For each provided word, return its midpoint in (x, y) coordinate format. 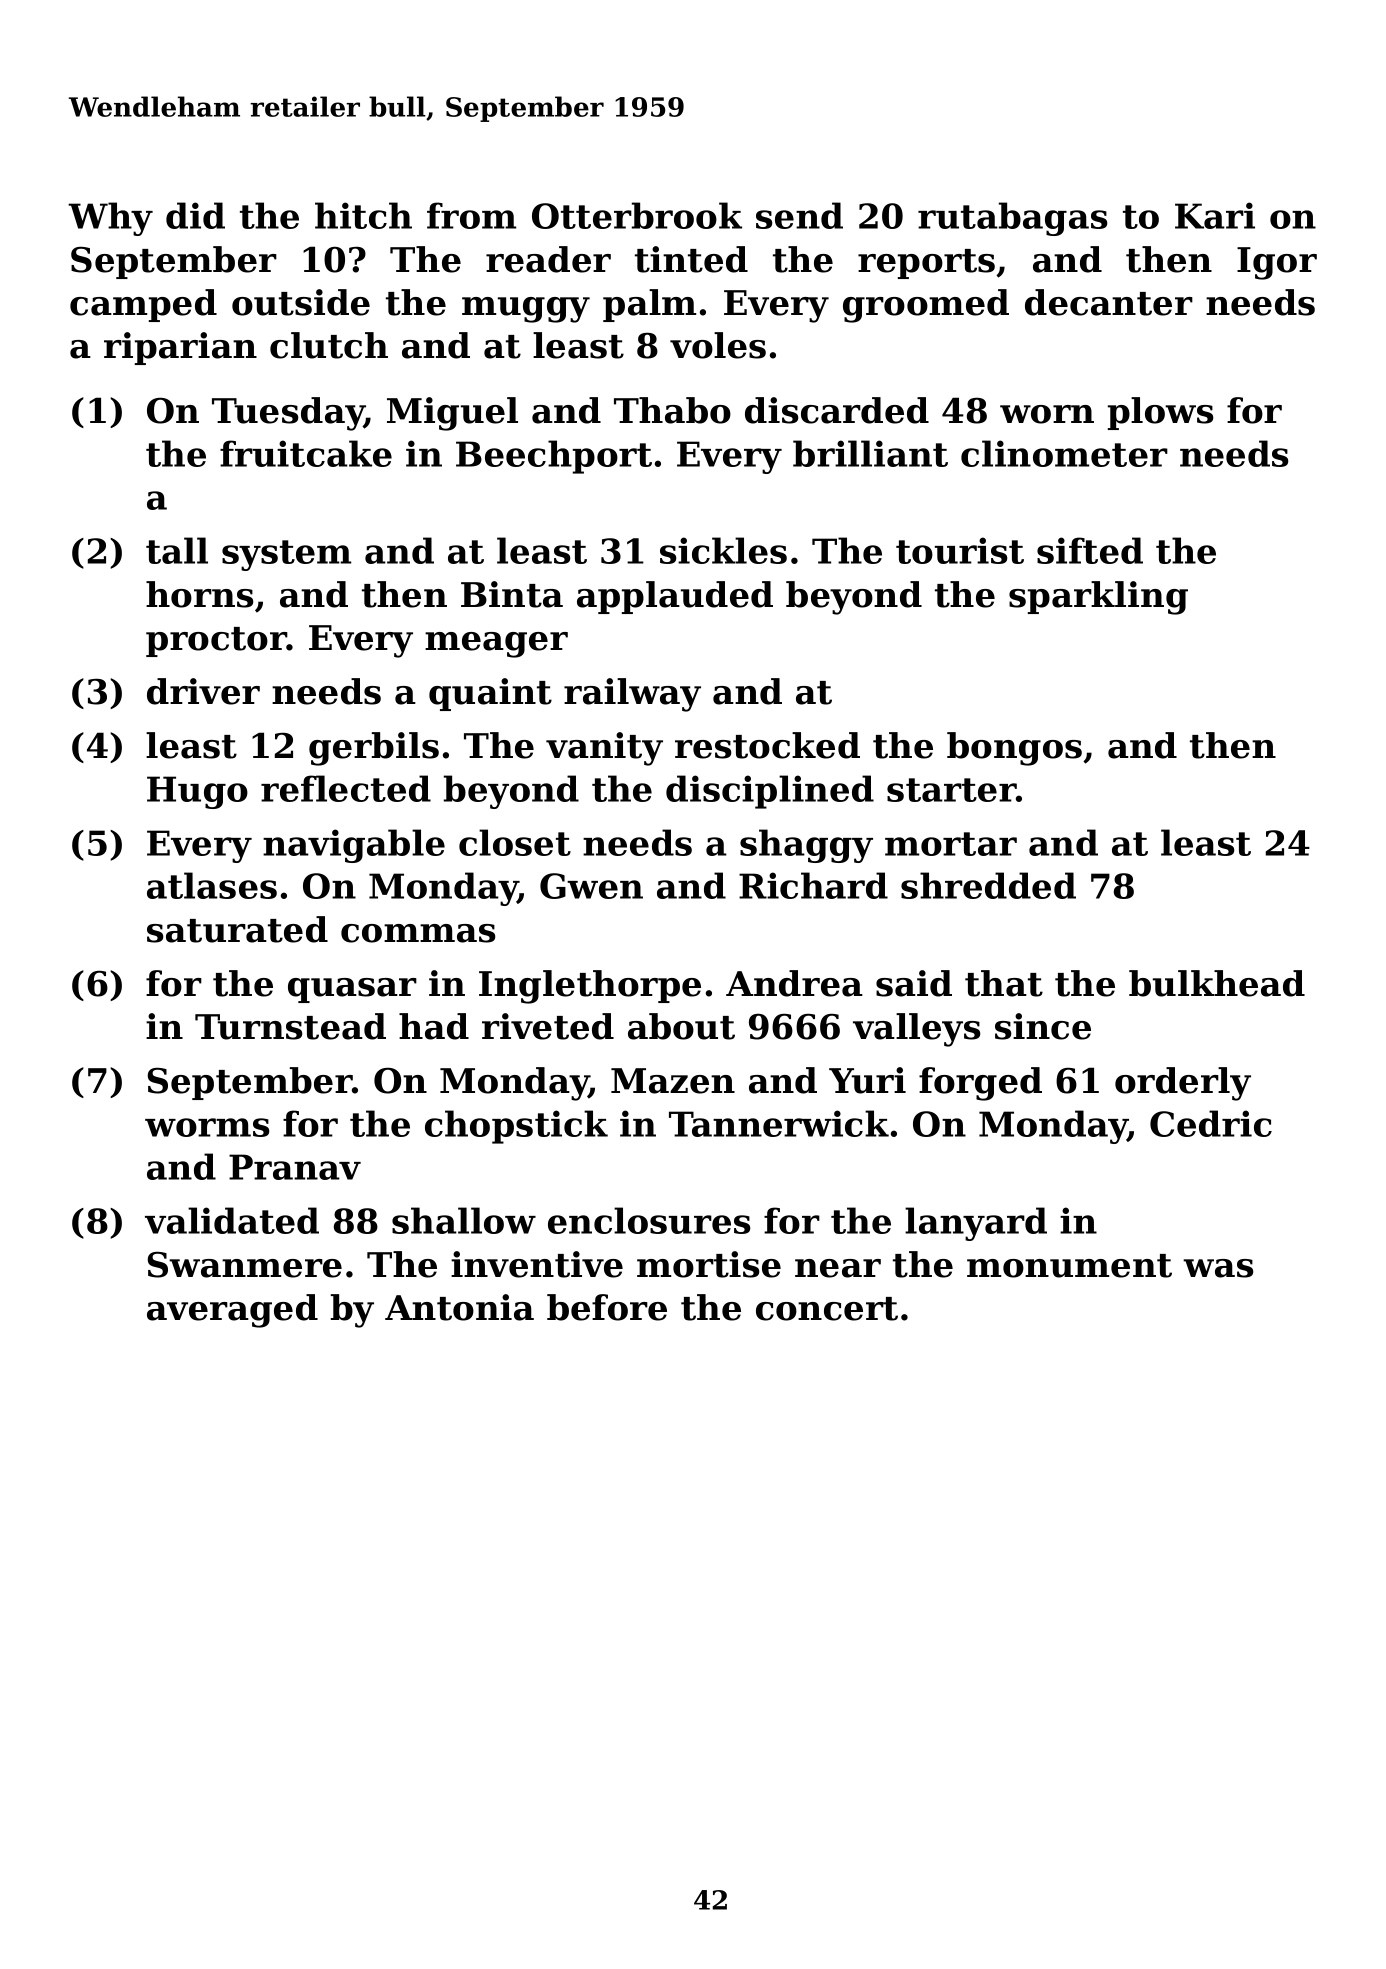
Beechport (554, 457)
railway (632, 695)
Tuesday (288, 414)
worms (207, 1127)
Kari (1215, 215)
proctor (216, 642)
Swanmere (245, 1265)
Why (110, 219)
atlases (212, 885)
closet (515, 842)
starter (951, 790)
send (799, 215)
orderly (1183, 1084)
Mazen (673, 1081)
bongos (1014, 749)
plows (1160, 413)
